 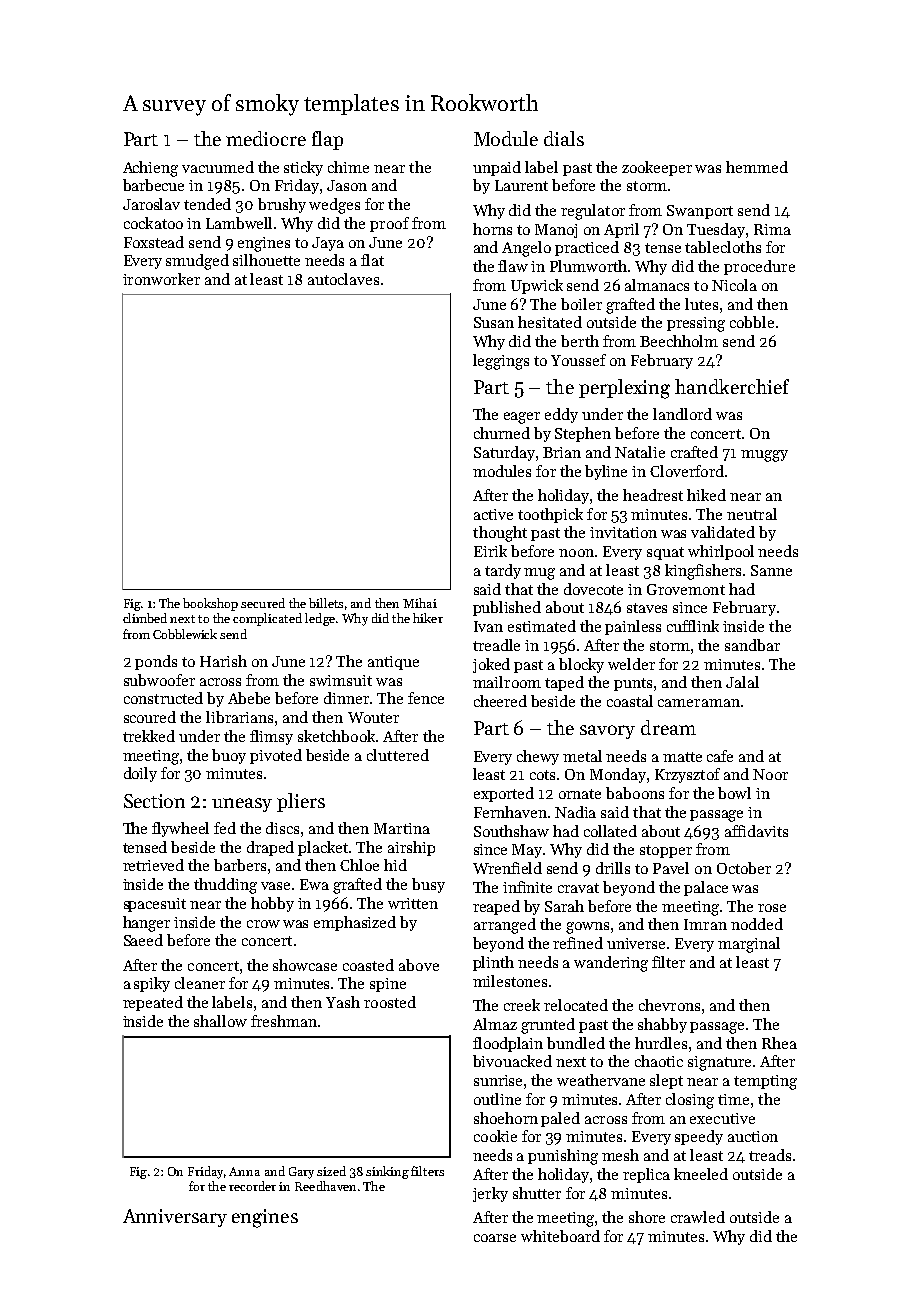 I want to click on Anniversary, so click(x=175, y=1218).
